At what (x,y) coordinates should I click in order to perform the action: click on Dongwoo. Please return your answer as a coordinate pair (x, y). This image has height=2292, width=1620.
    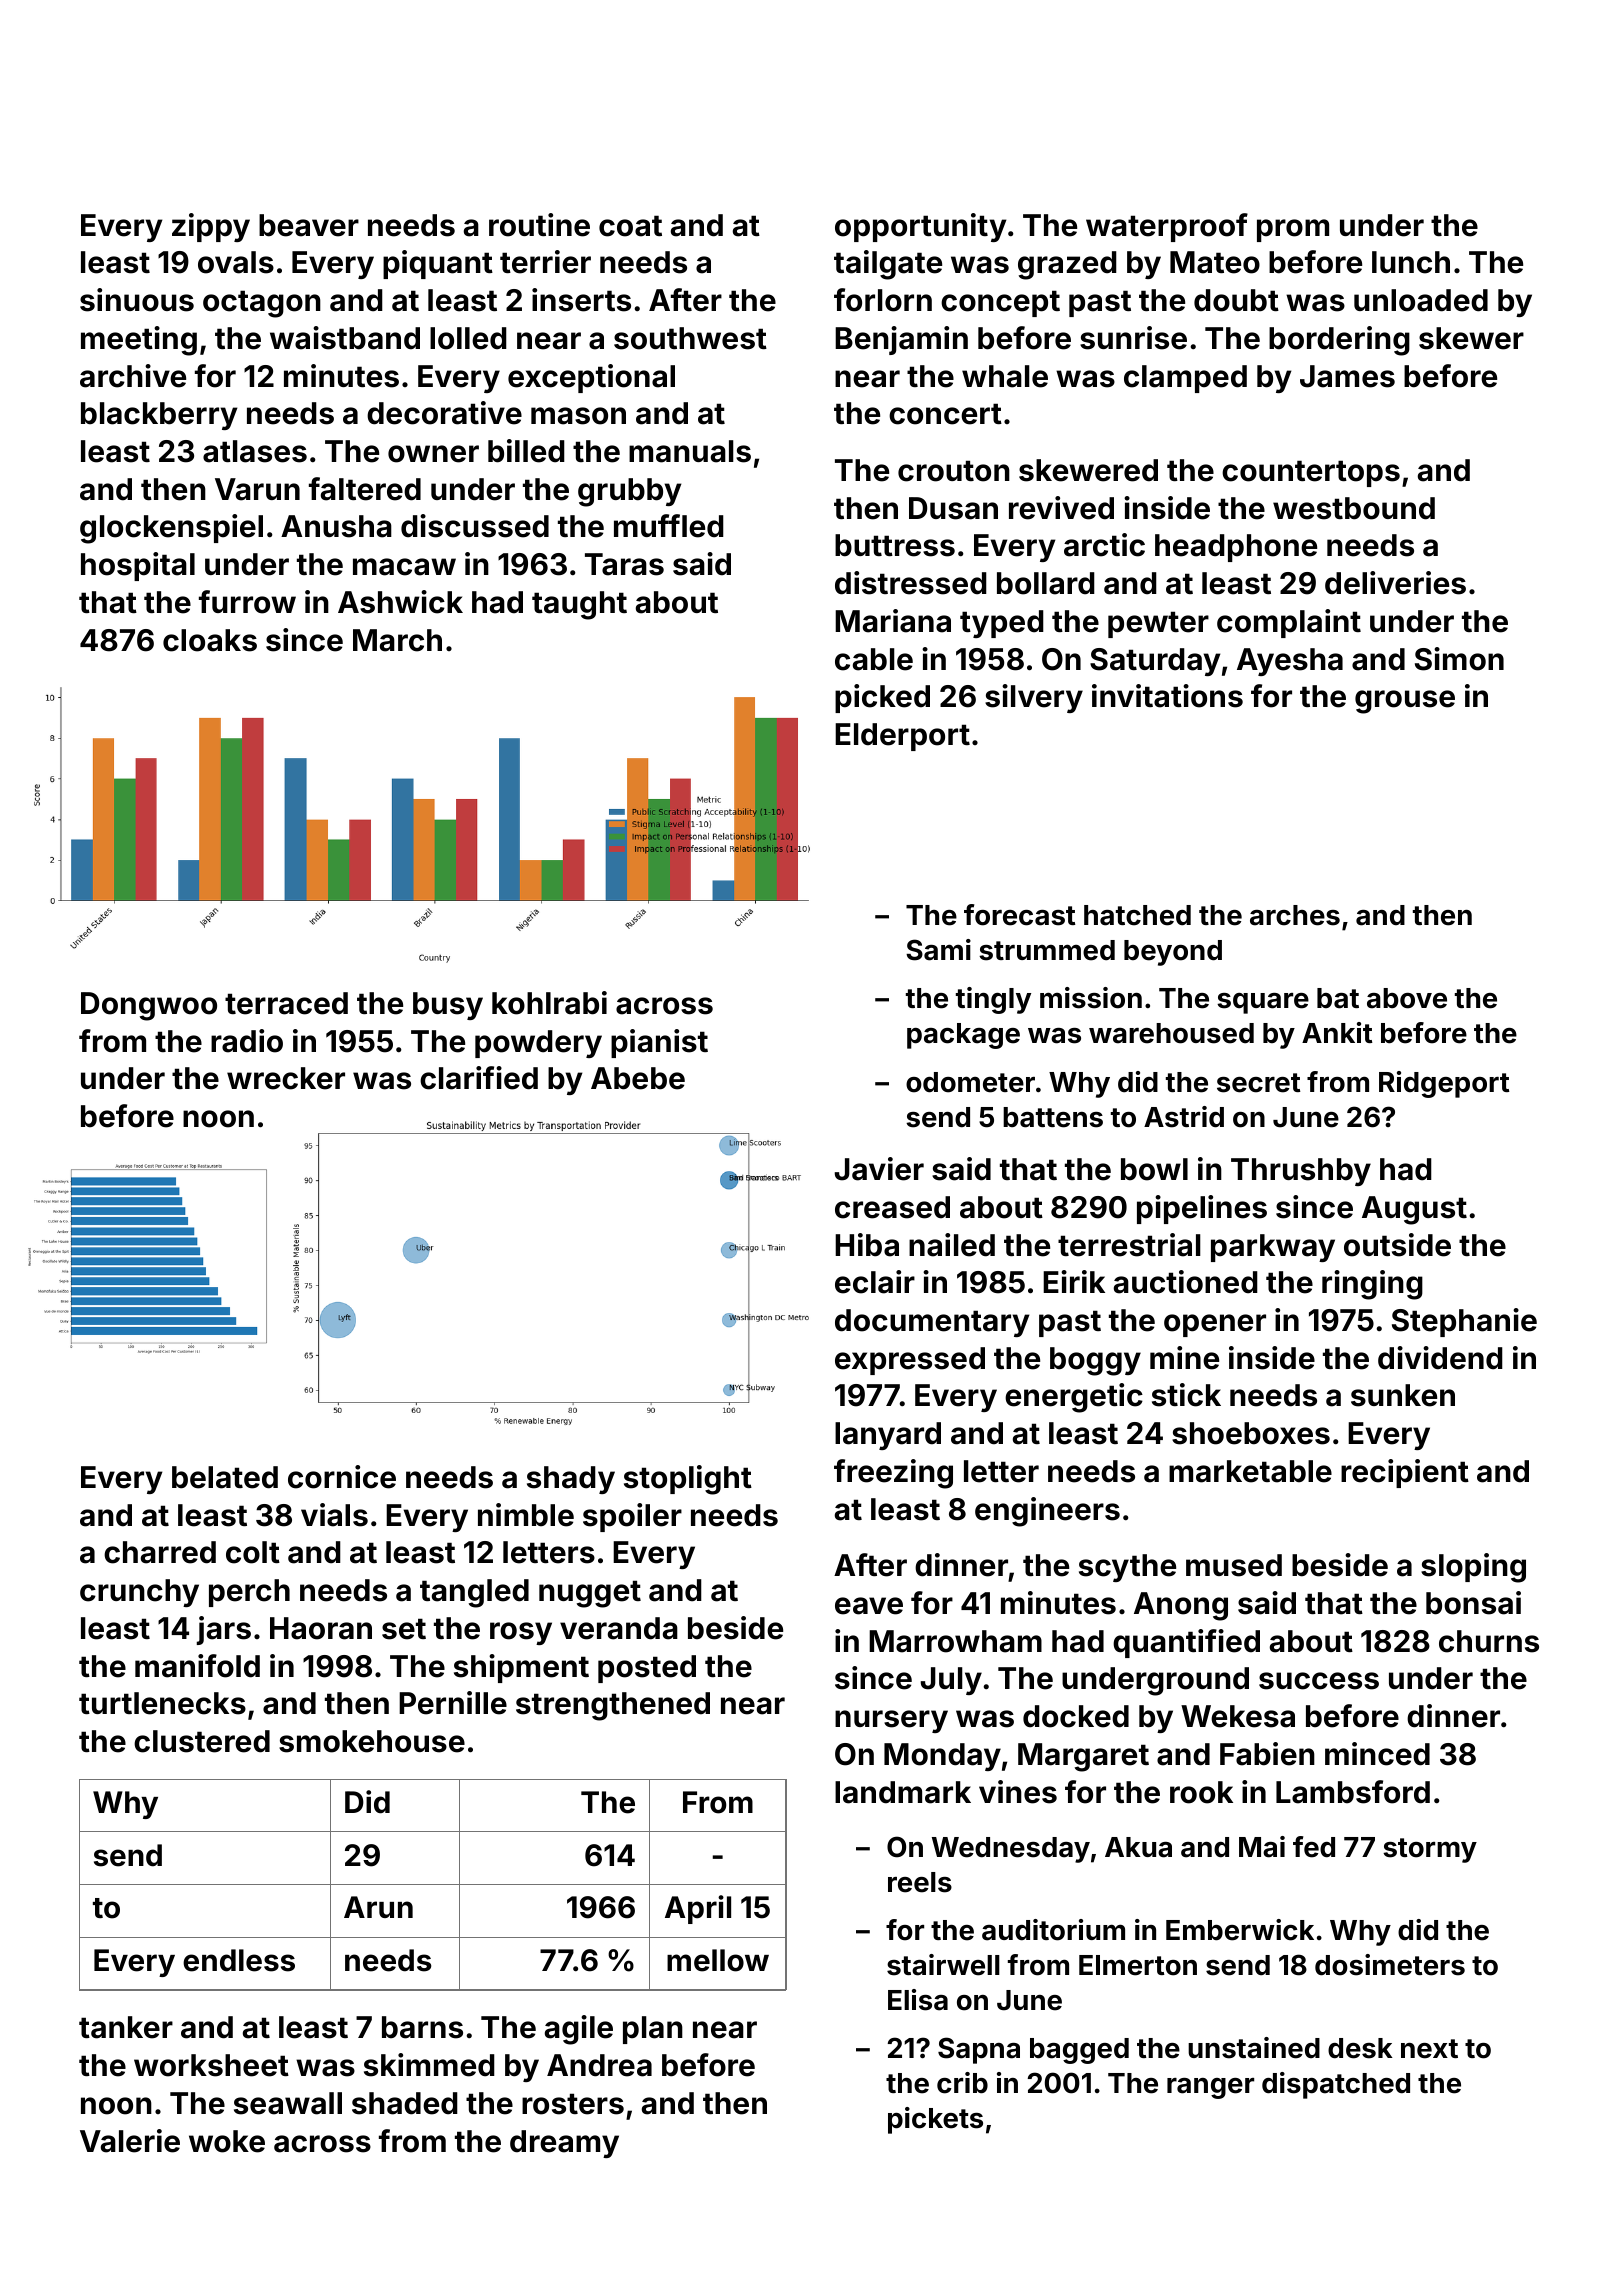
    Looking at the image, I should click on (149, 1006).
